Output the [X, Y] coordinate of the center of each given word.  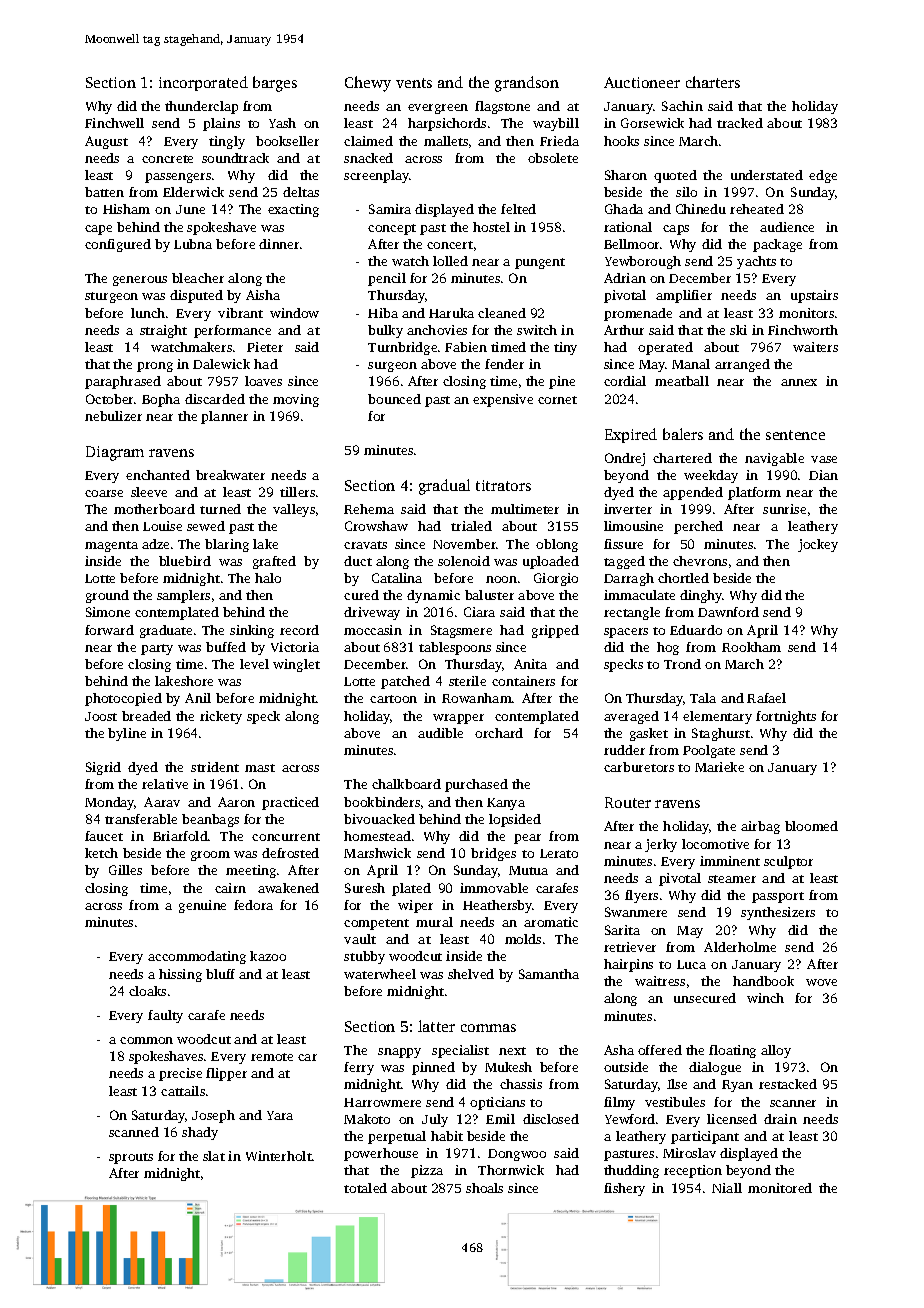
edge [823, 176]
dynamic [433, 596]
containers [523, 681]
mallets [446, 141]
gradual [444, 487]
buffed [226, 647]
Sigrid [103, 768]
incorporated [203, 83]
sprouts [131, 1158]
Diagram [115, 453]
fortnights [786, 717]
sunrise [784, 509]
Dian [823, 475]
